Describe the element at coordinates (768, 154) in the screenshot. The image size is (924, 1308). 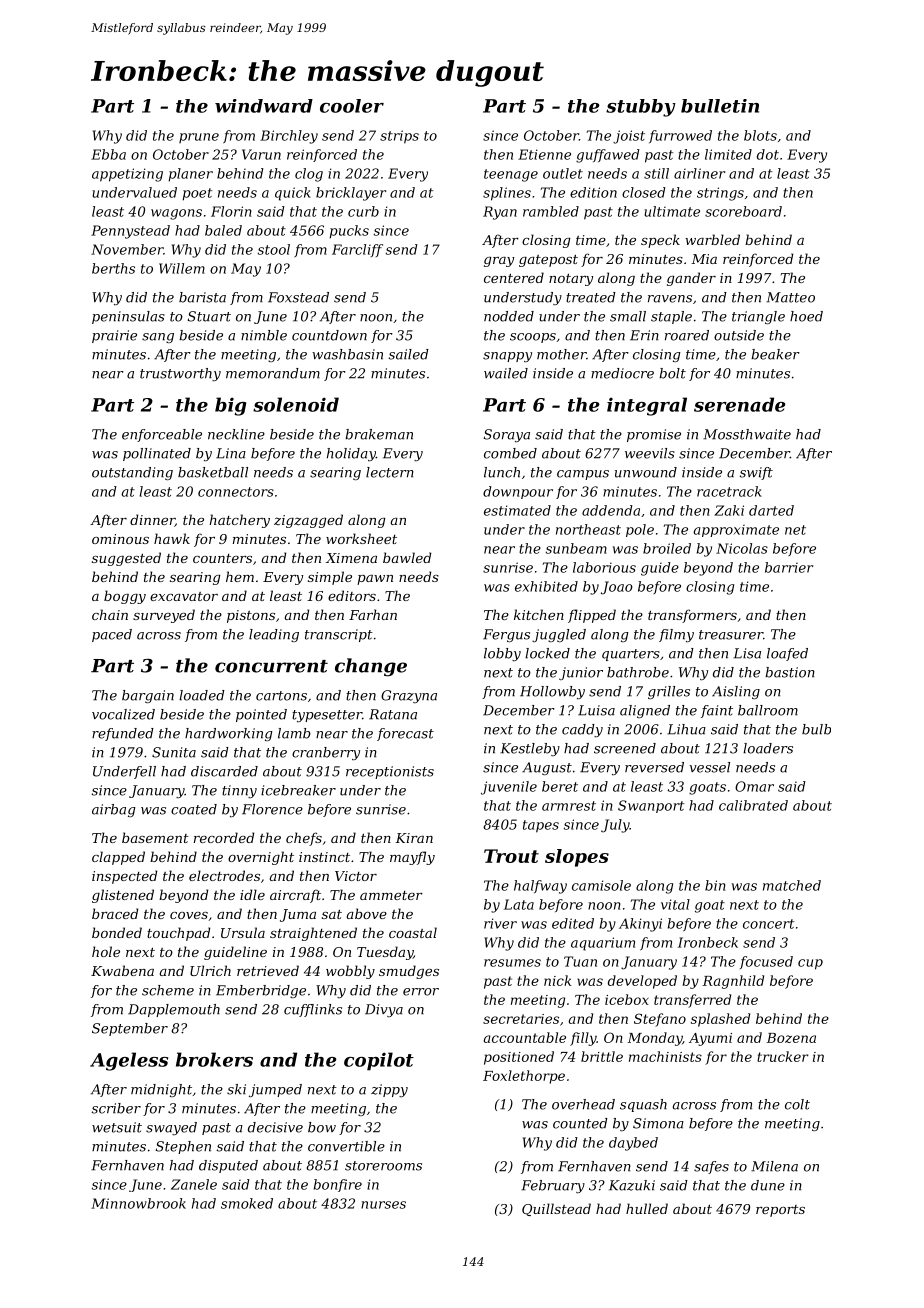
I see `dot` at that location.
